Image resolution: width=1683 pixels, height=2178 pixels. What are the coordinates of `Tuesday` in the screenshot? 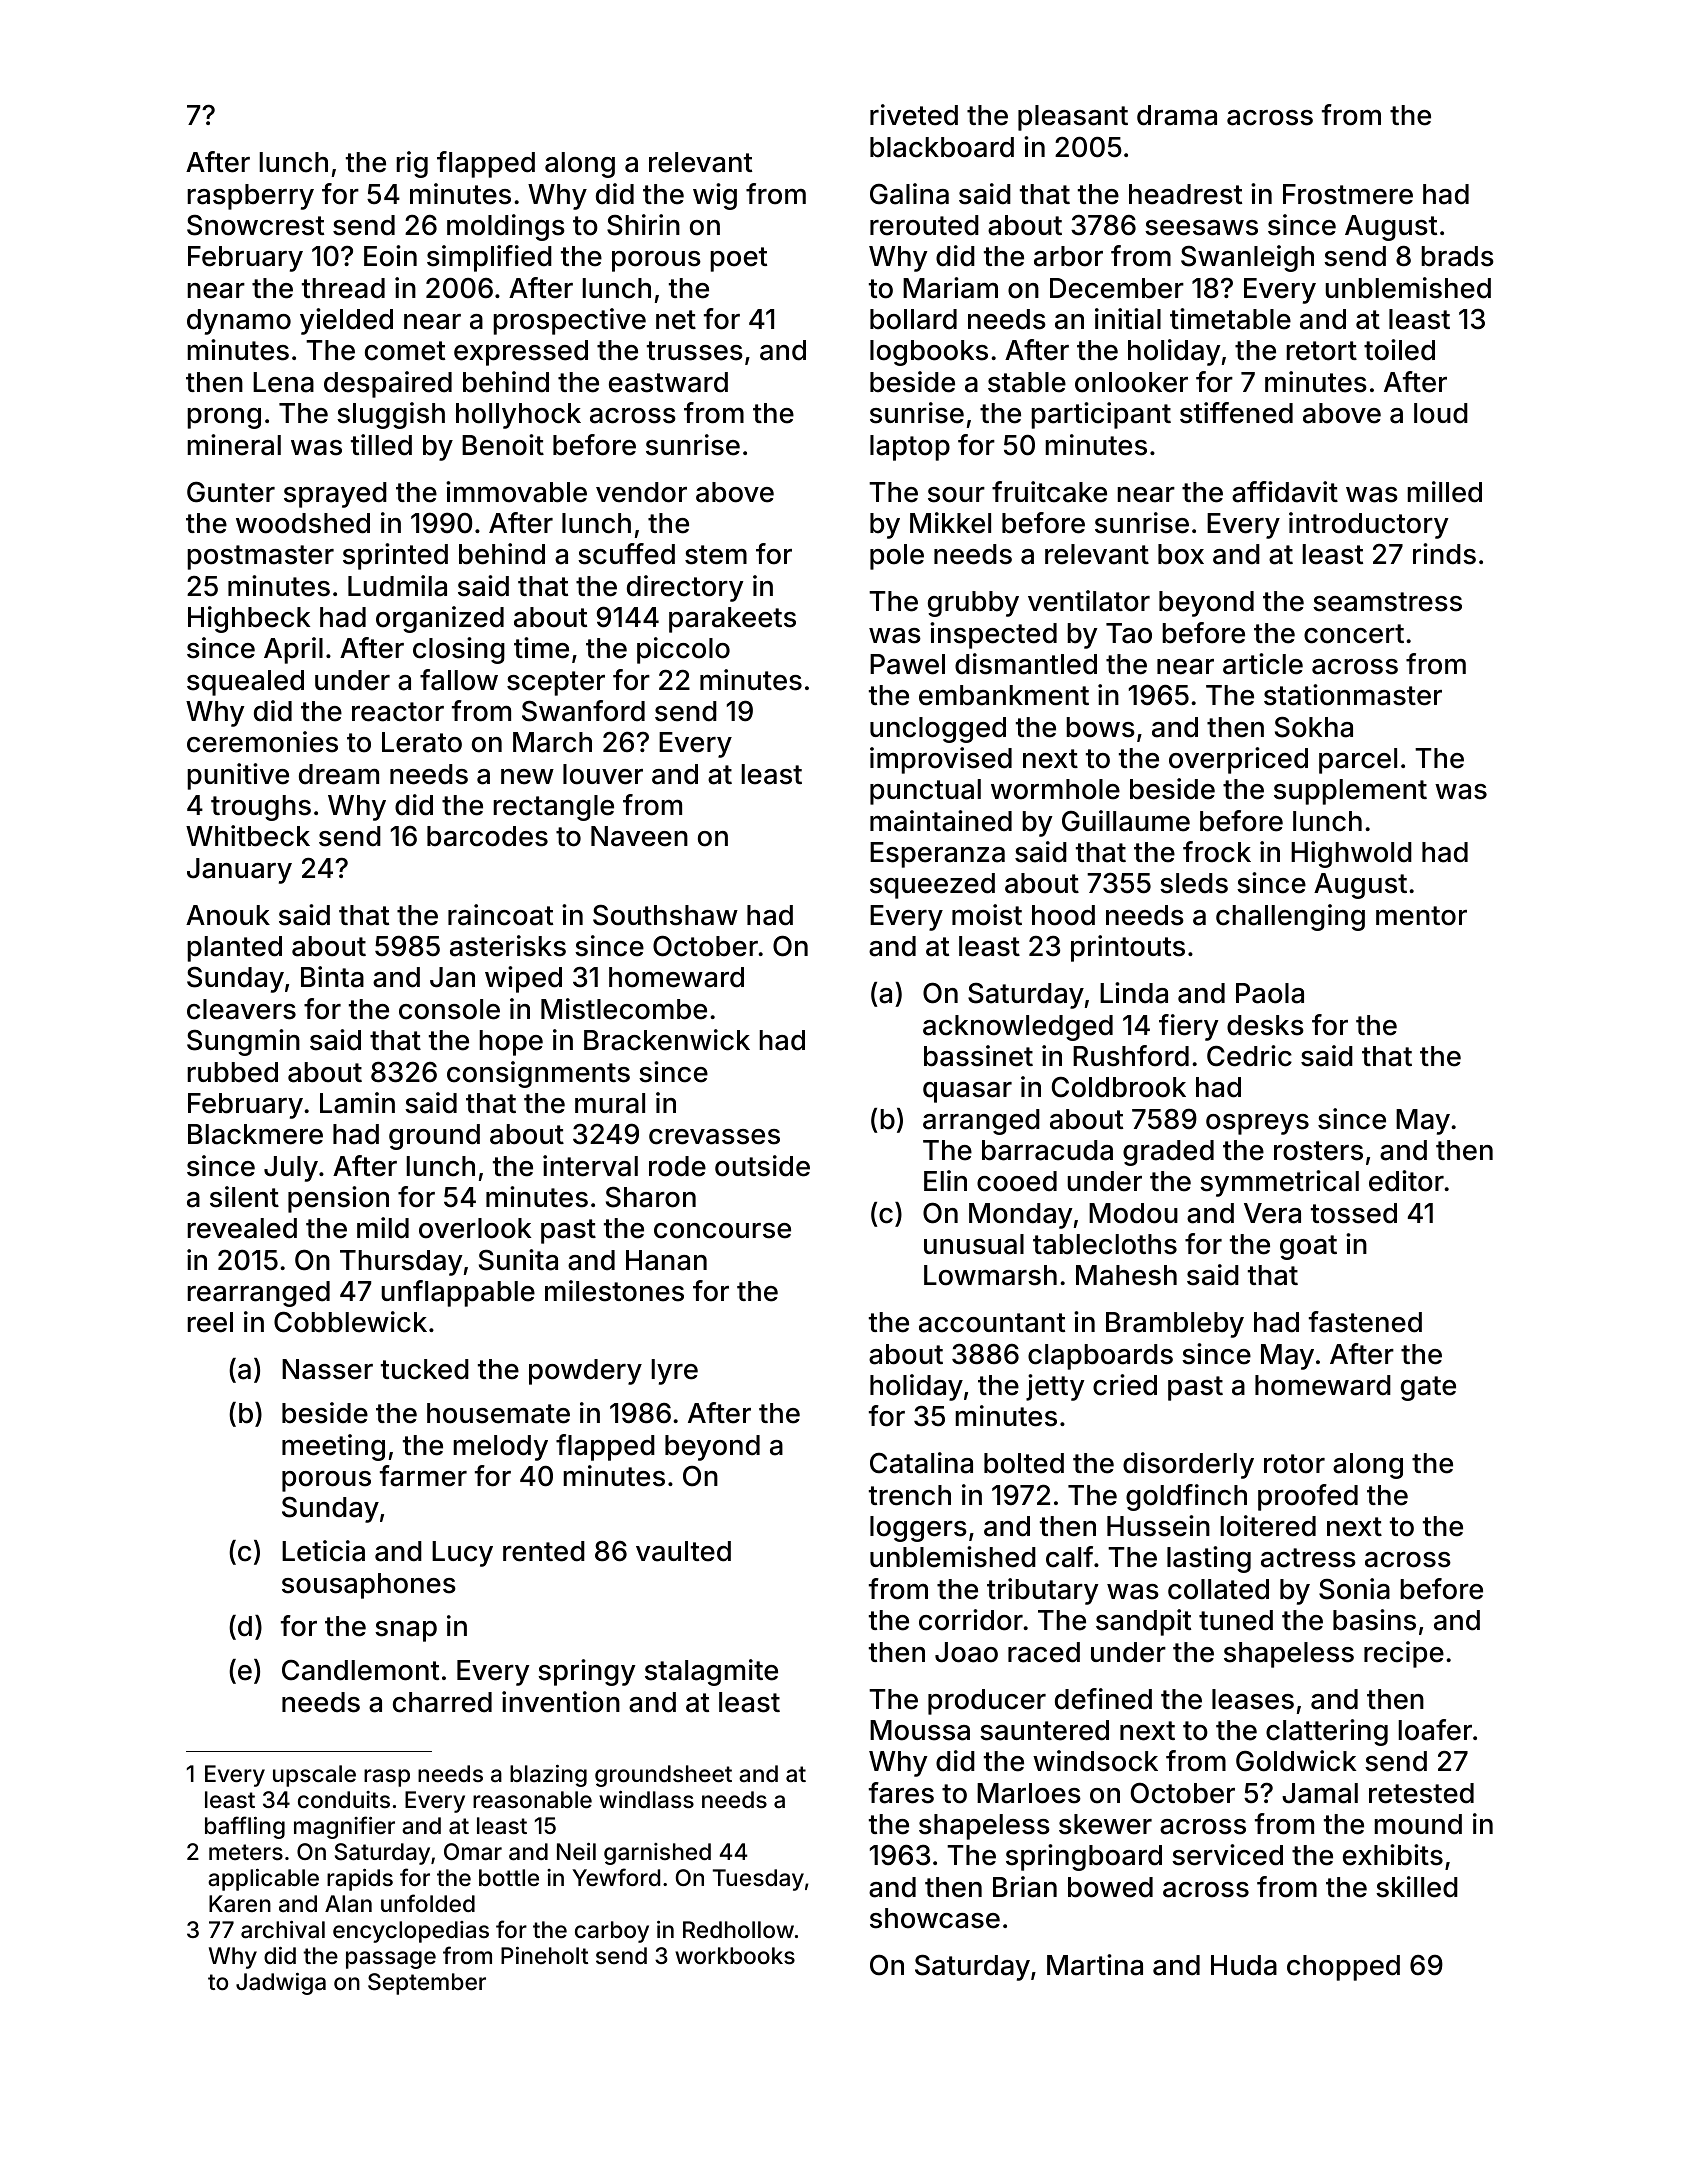 It's located at (758, 1880).
